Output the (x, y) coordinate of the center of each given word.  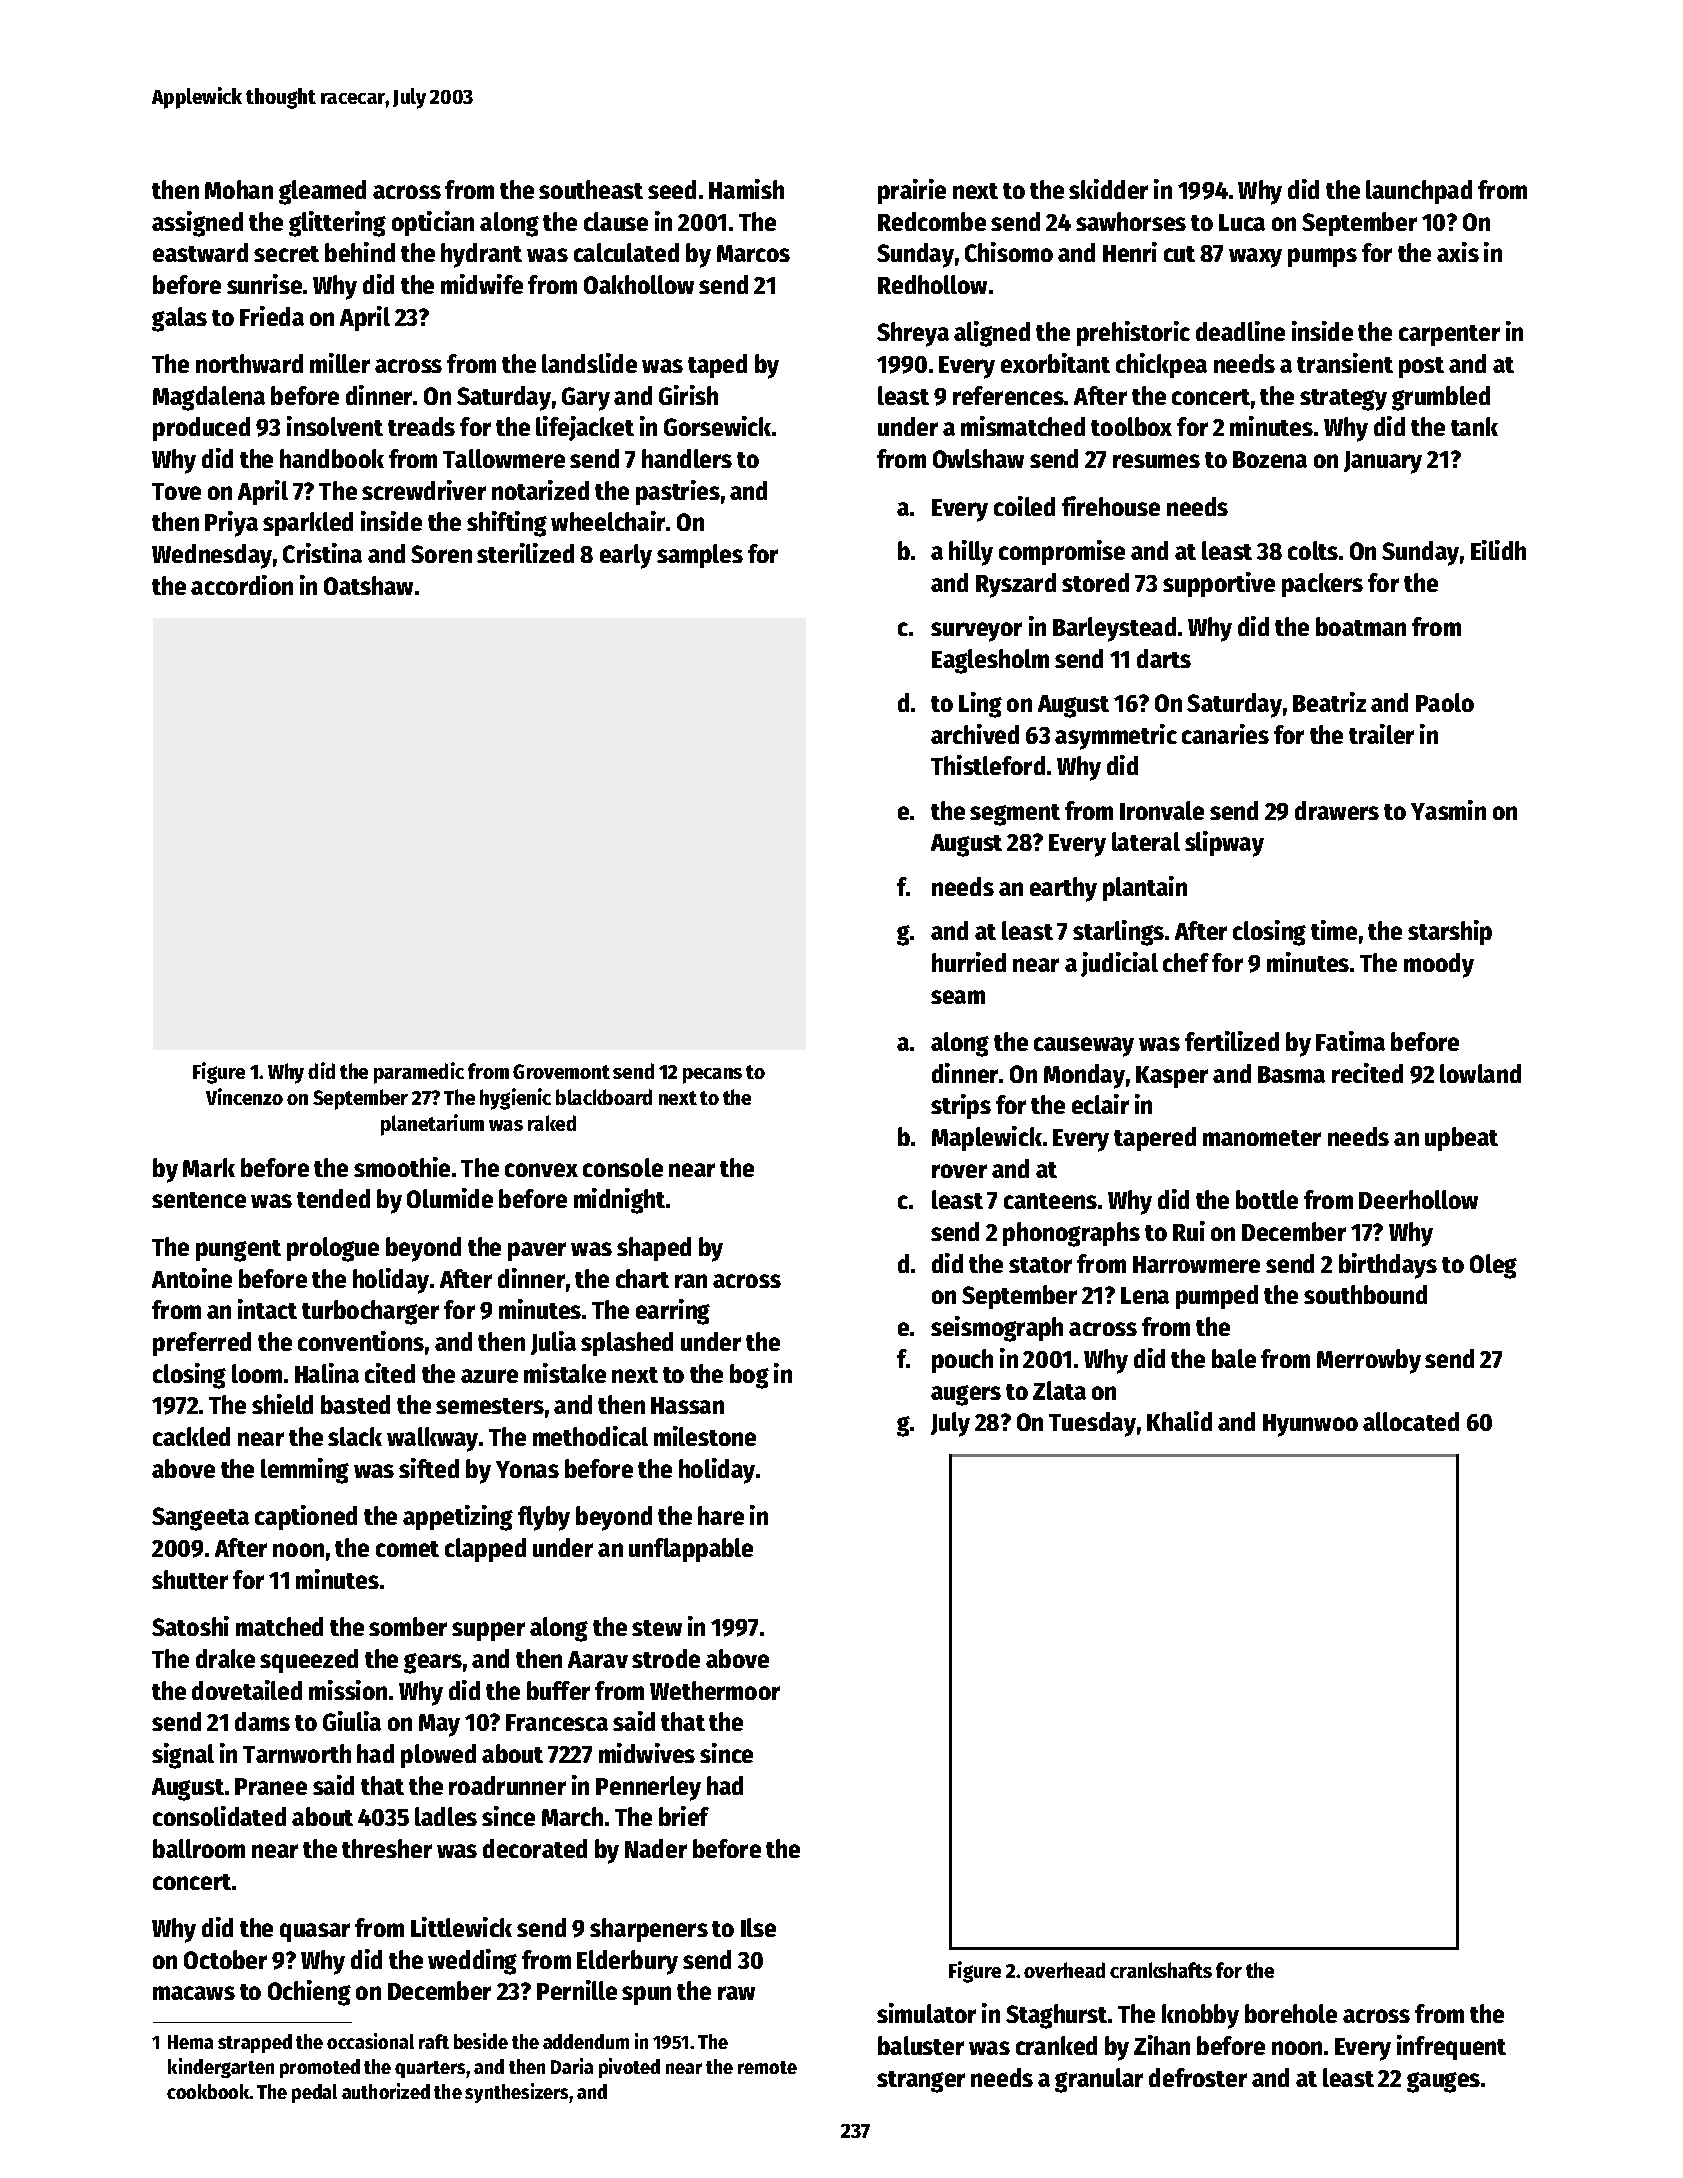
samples (700, 556)
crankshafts (1161, 1970)
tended (333, 1198)
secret (286, 254)
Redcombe (932, 221)
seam (958, 997)
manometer (1262, 1138)
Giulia (352, 1721)
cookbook (208, 2091)
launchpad (1419, 192)
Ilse (758, 1927)
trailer (1381, 734)
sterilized (525, 553)
